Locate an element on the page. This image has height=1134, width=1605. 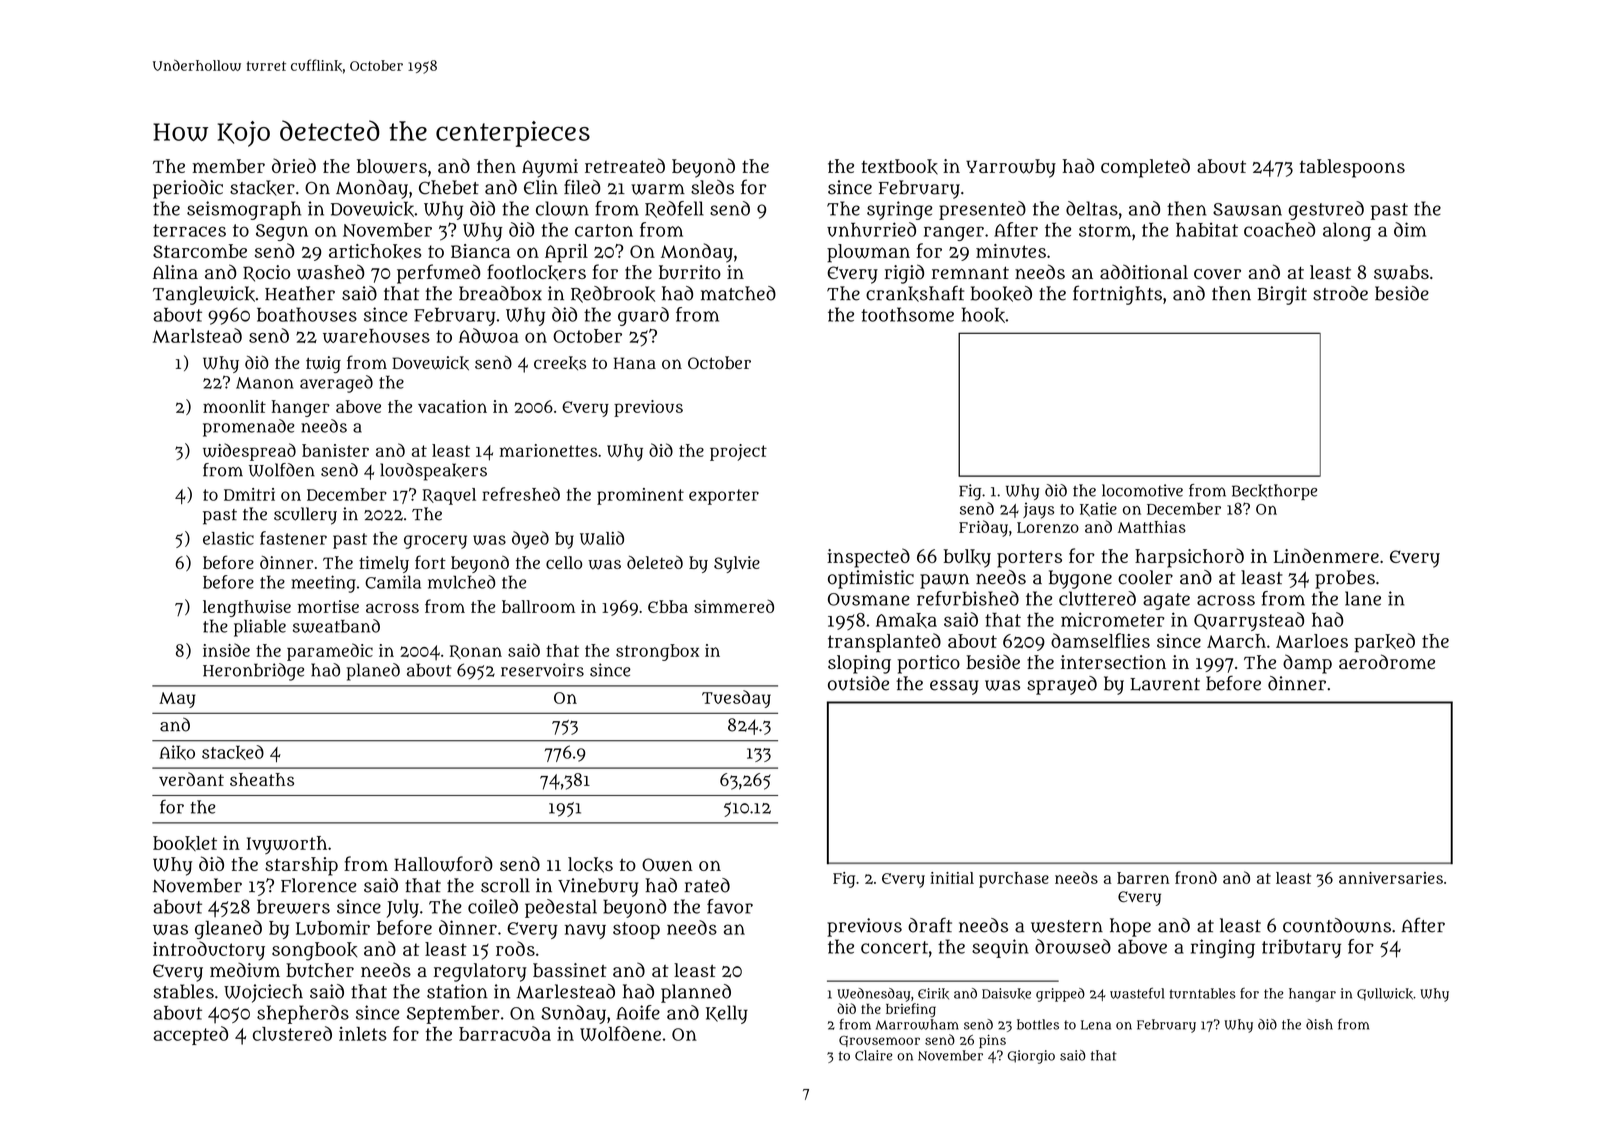
Heronbridge is located at coordinates (253, 672).
